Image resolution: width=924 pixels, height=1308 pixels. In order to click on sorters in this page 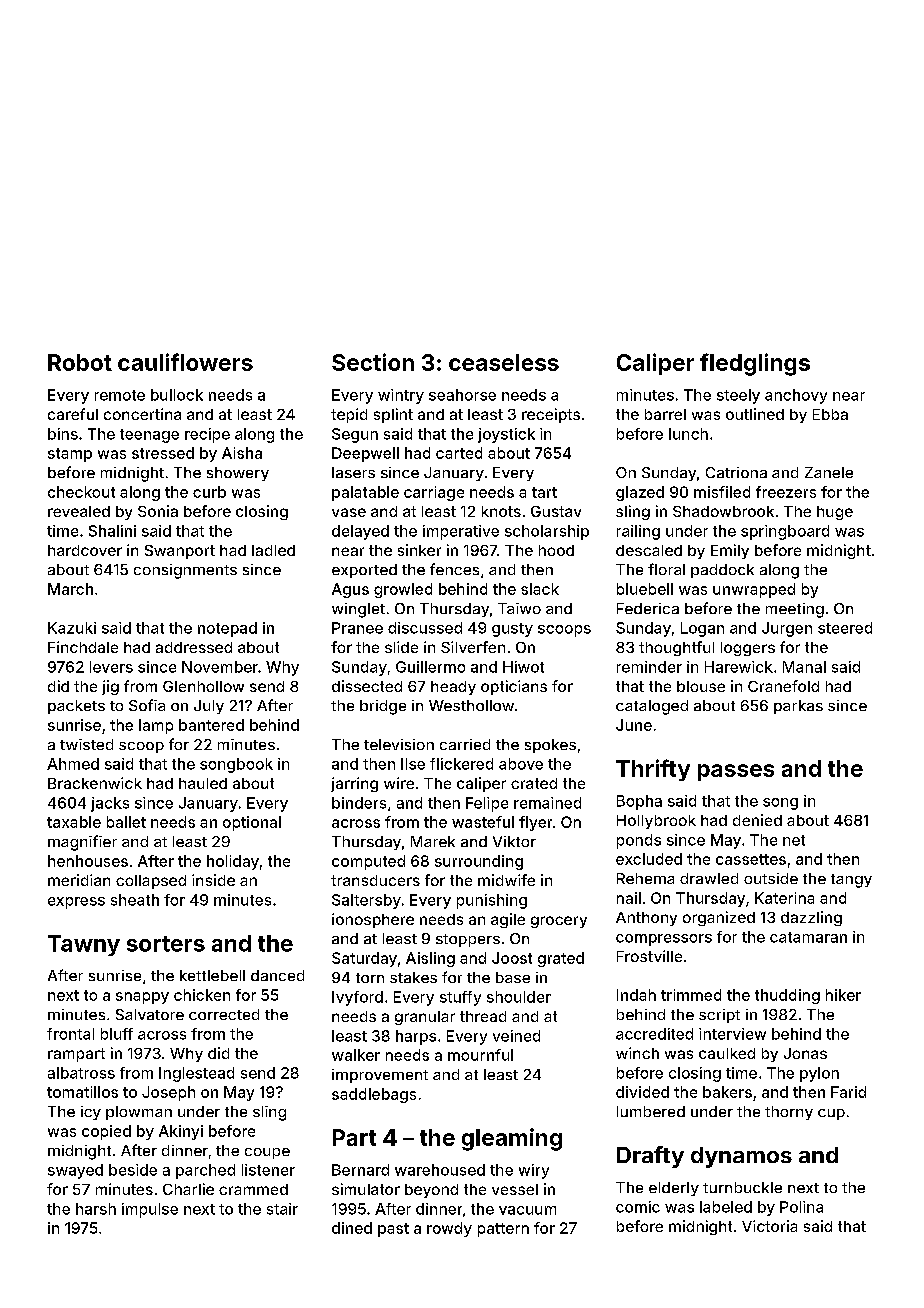, I will do `click(166, 944)`.
